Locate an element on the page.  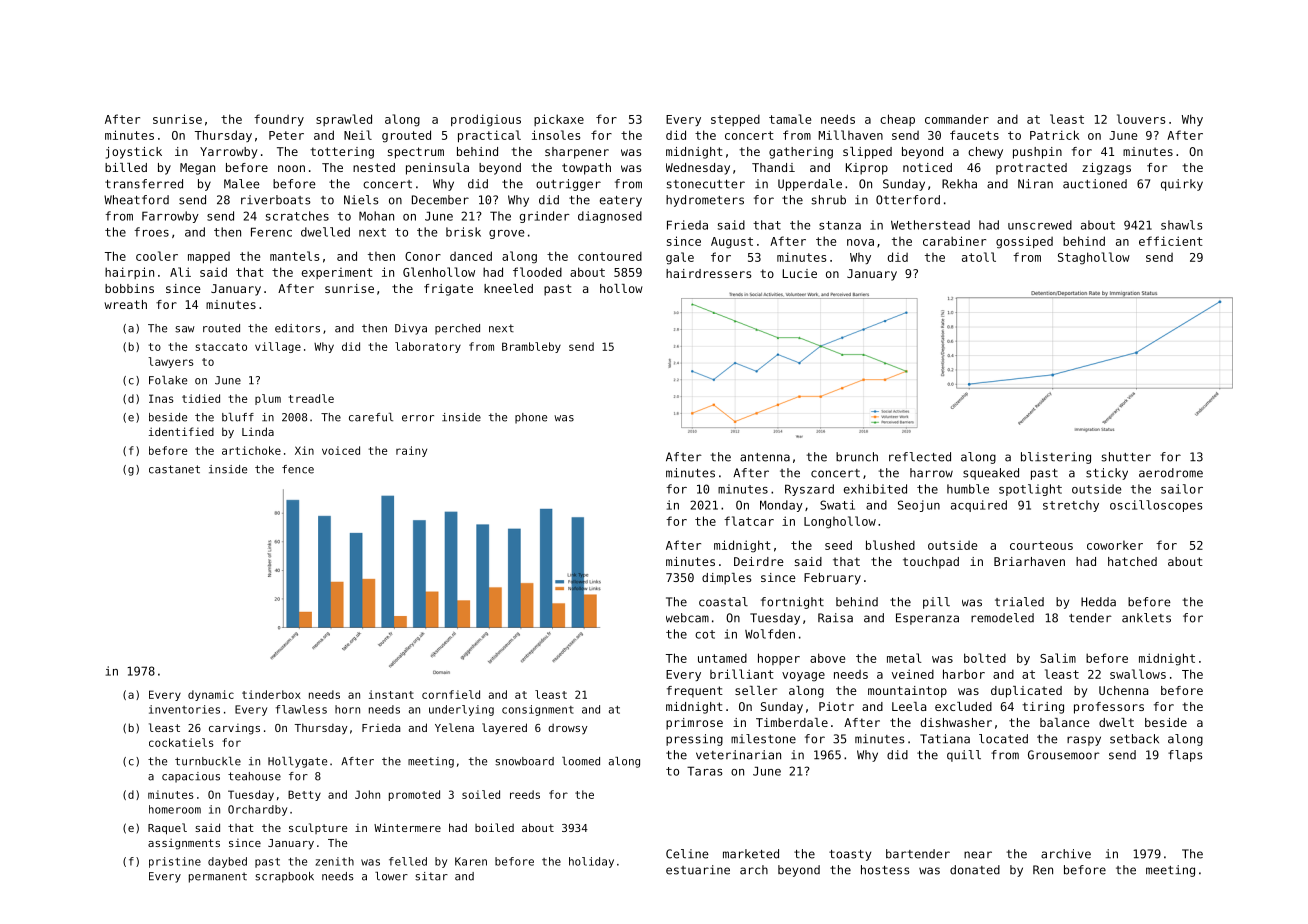
Grousemoor is located at coordinates (1064, 755).
